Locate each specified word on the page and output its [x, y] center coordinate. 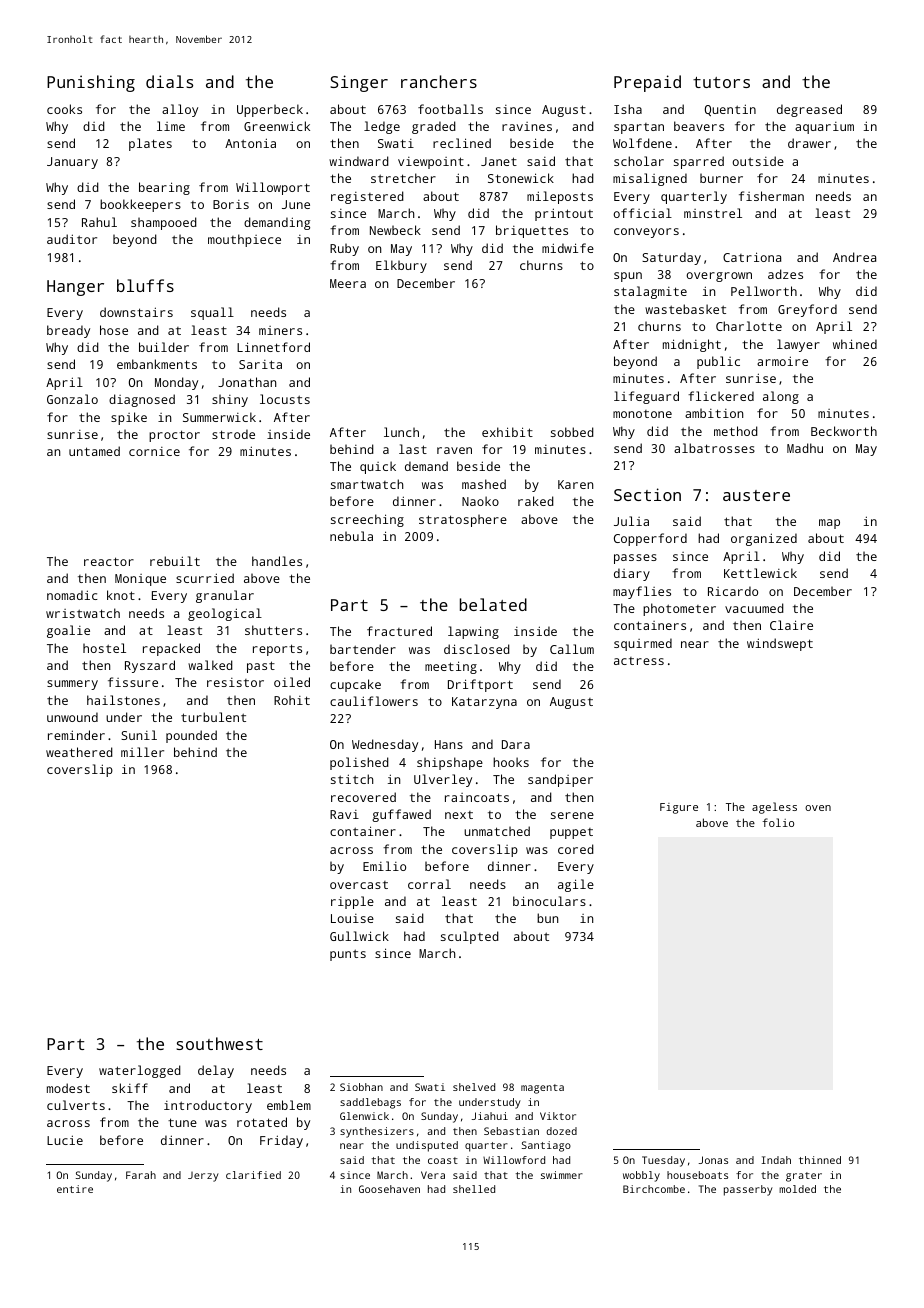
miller [142, 752]
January [72, 163]
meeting [451, 667]
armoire [782, 361]
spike [129, 418]
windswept [780, 644]
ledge [382, 127]
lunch [401, 432]
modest [68, 1088]
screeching [367, 520]
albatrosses [714, 448]
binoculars [549, 901]
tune [182, 1122]
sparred [699, 162]
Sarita [260, 364]
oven [818, 808]
